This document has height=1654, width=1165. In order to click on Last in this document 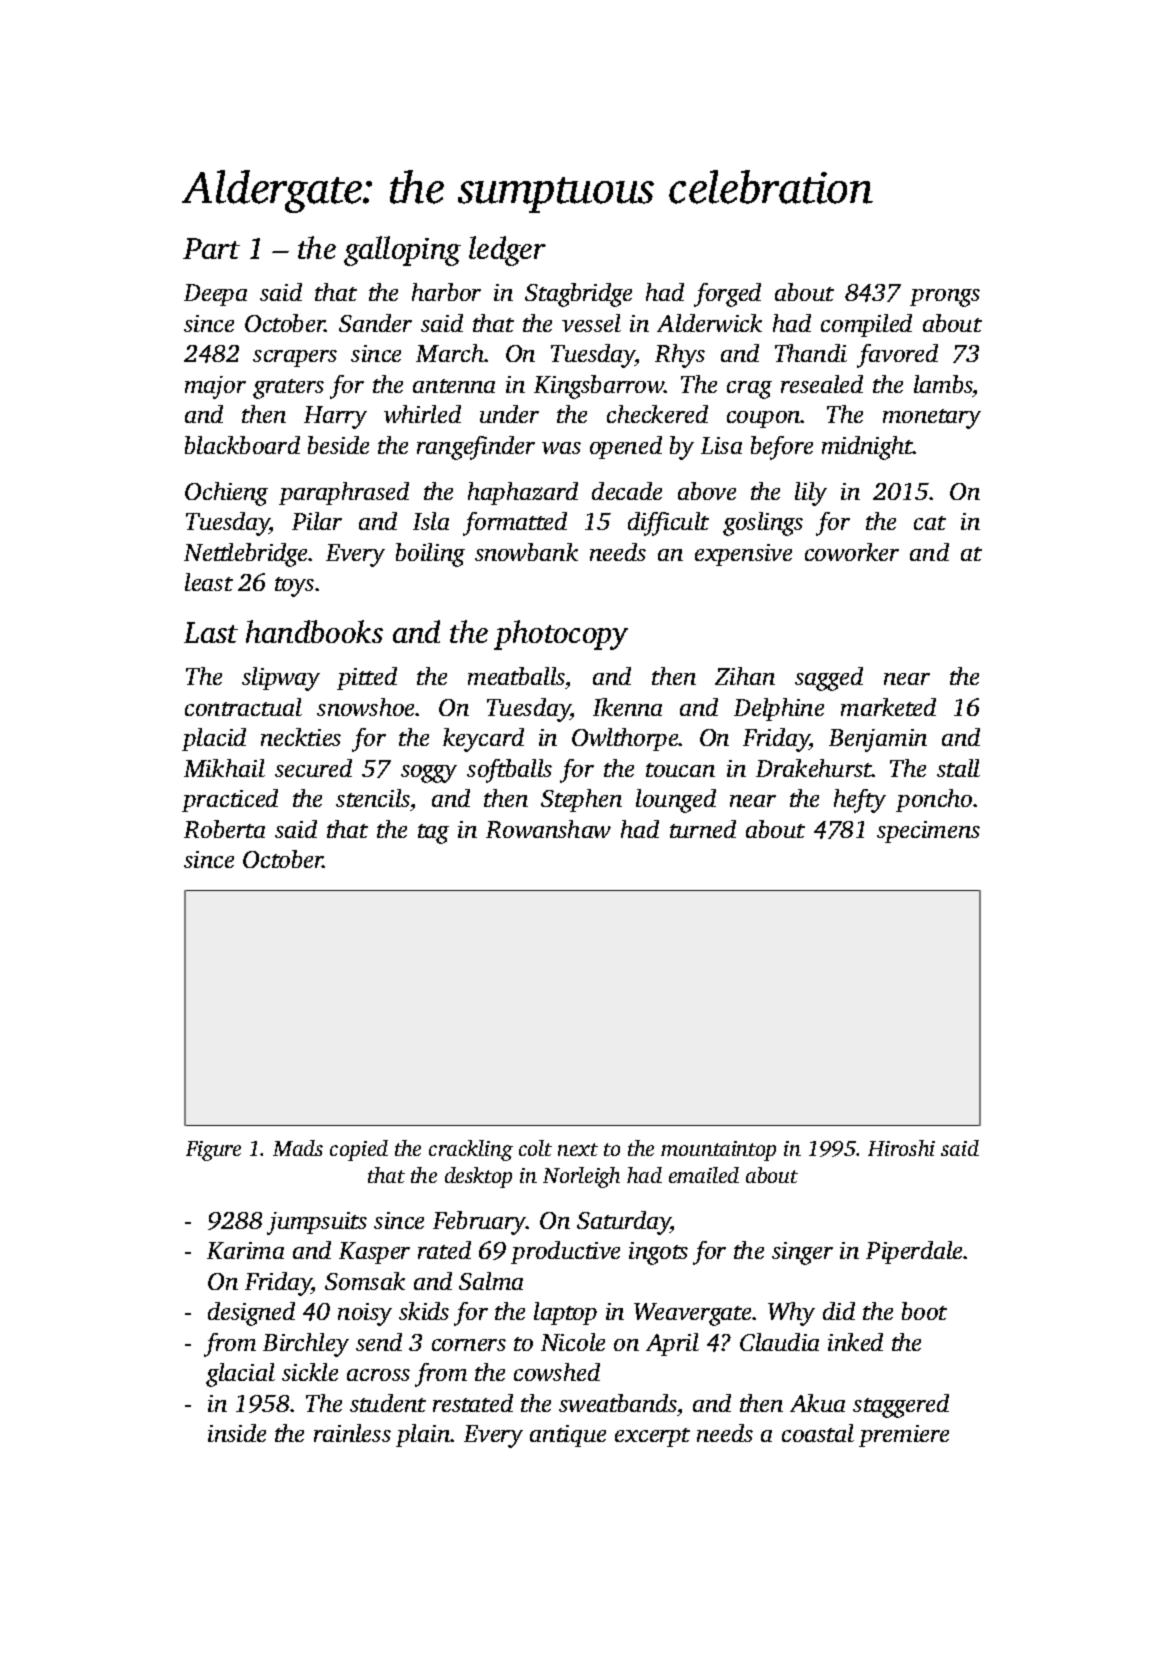, I will do `click(211, 632)`.
